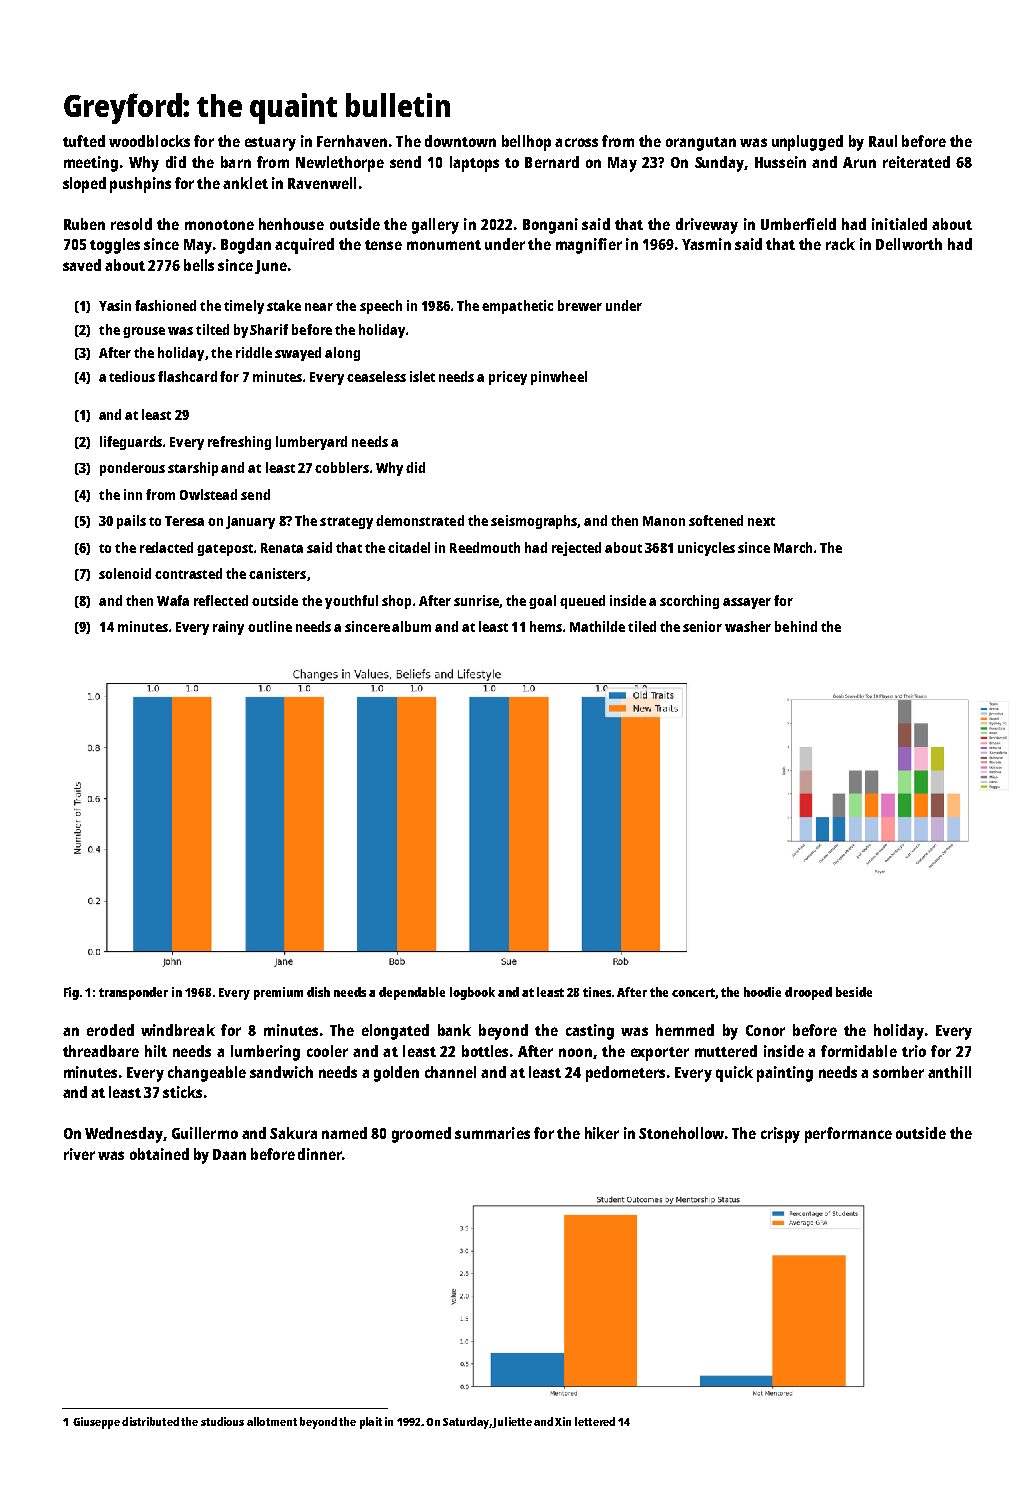 This screenshot has width=1035, height=1499. What do you see at coordinates (278, 993) in the screenshot?
I see `premium` at bounding box center [278, 993].
